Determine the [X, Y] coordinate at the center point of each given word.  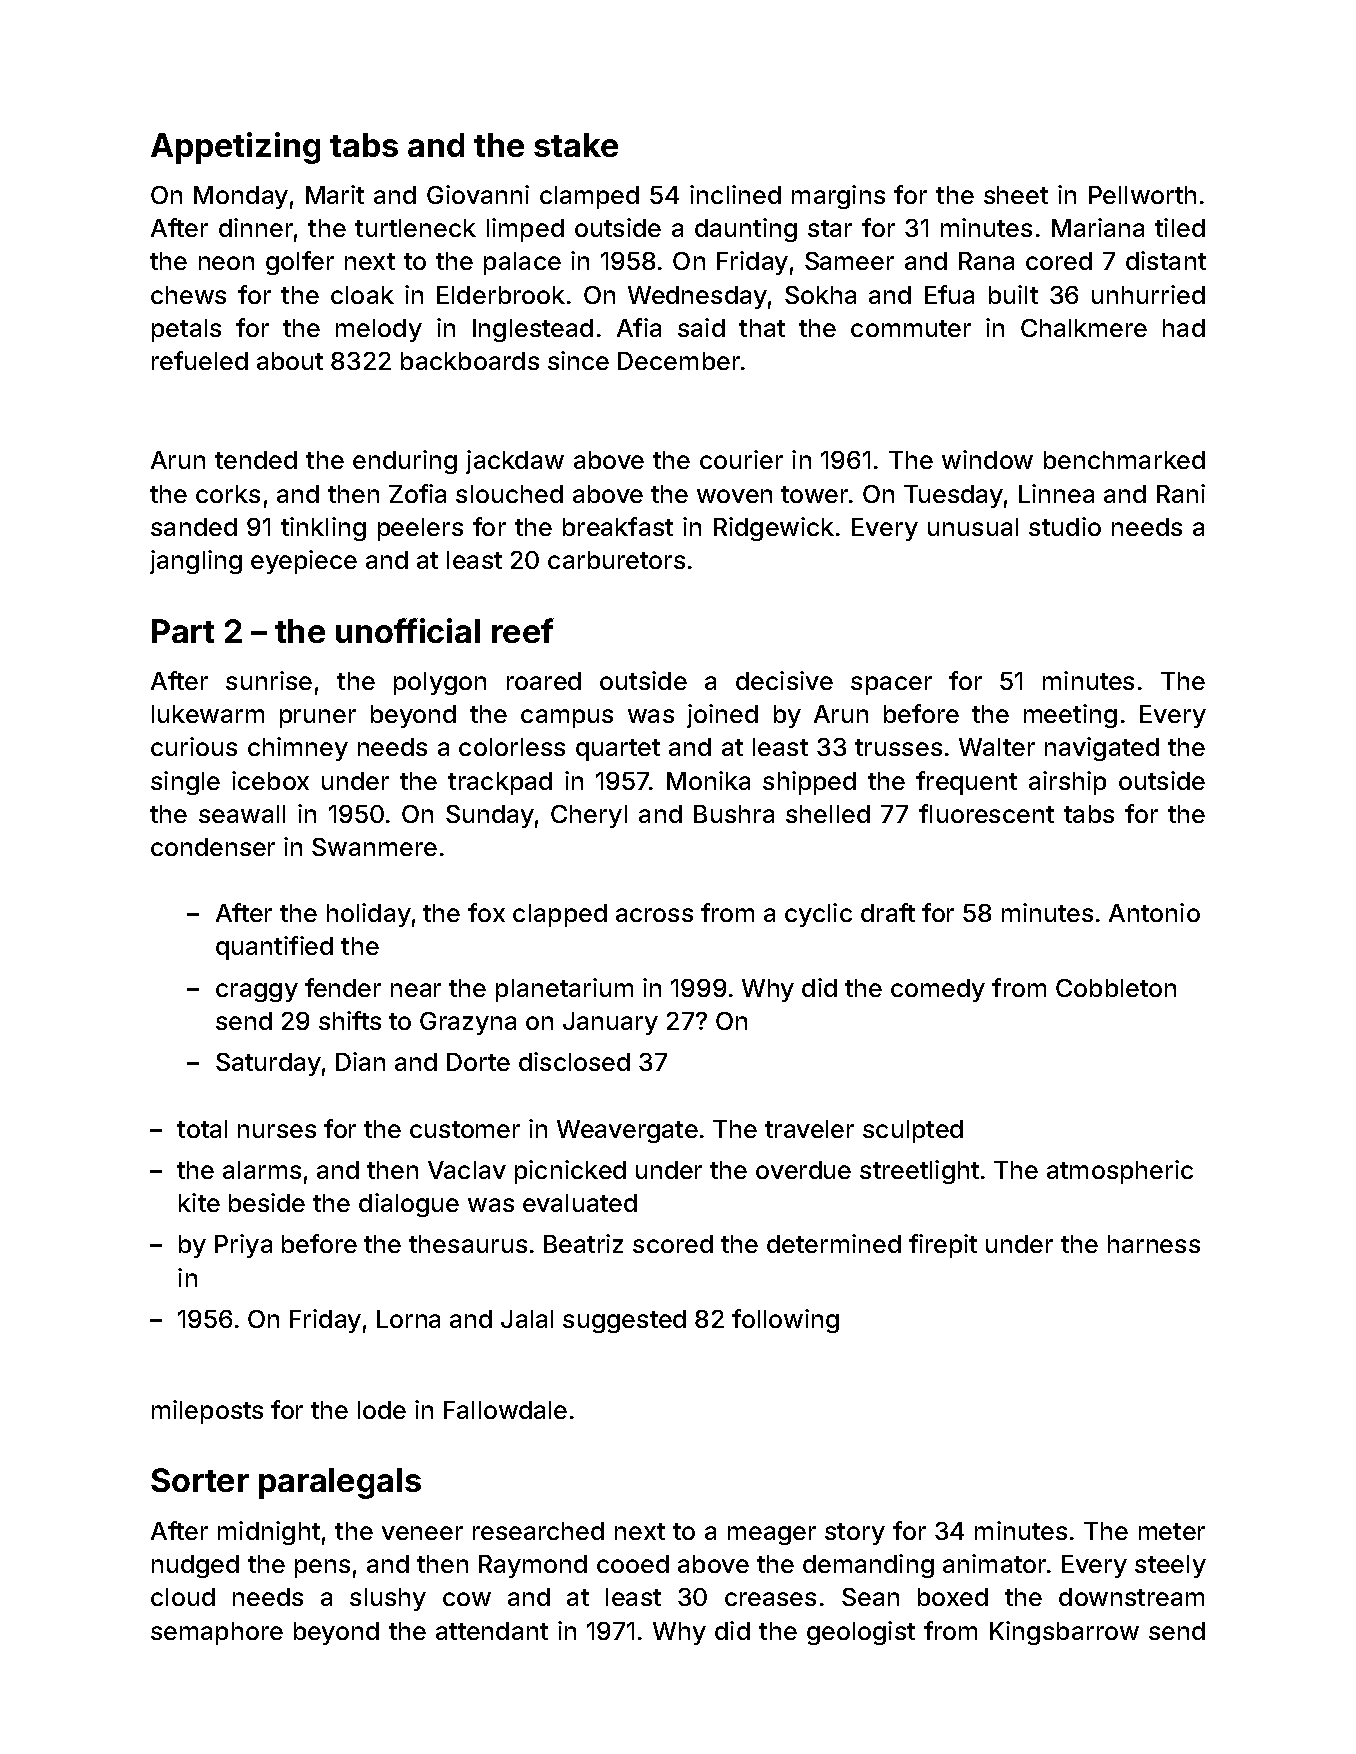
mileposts [207, 1412]
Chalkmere [1084, 328]
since [578, 360]
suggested [624, 1321]
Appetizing [235, 148]
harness [1154, 1244]
